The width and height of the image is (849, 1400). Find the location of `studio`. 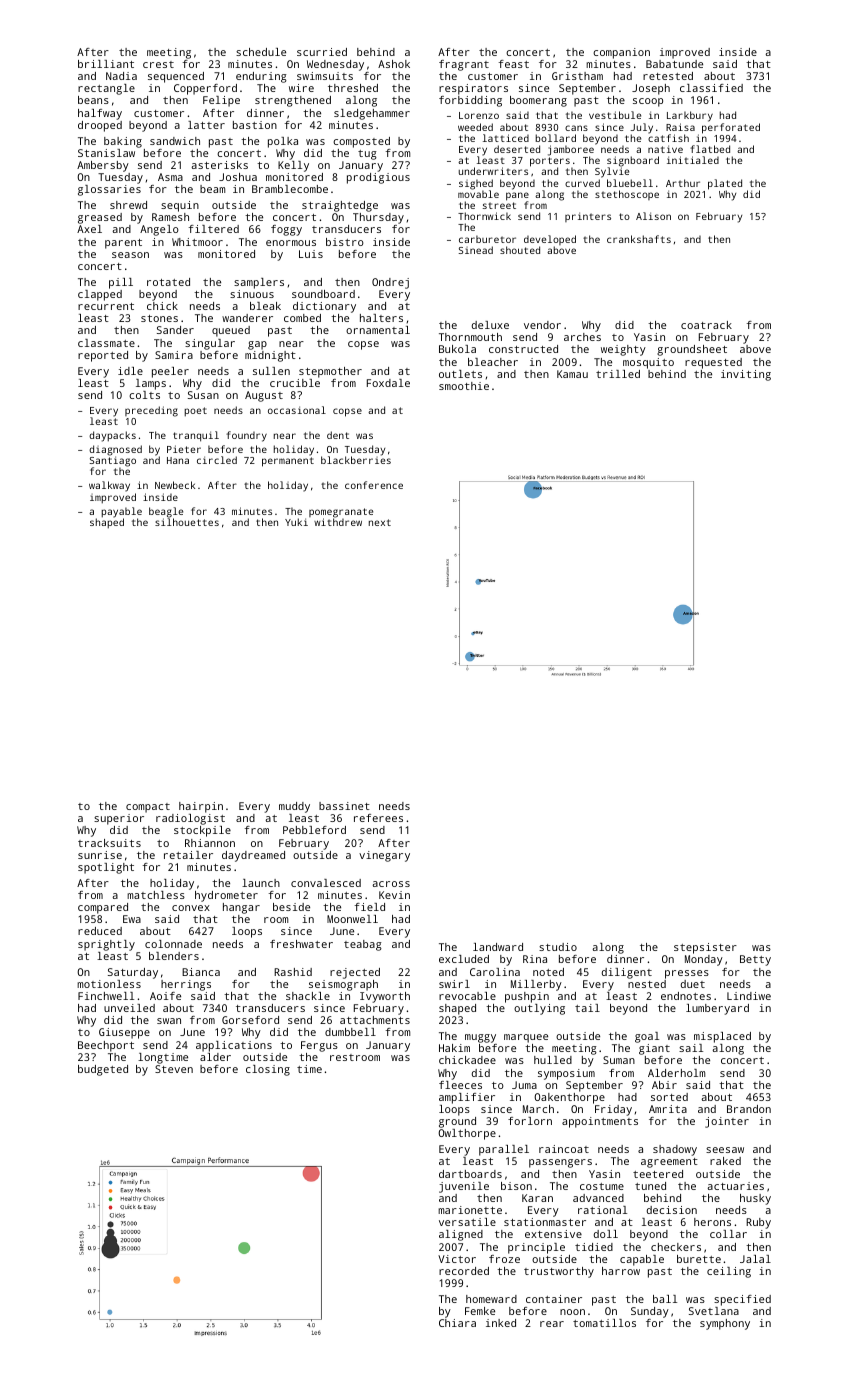

studio is located at coordinates (558, 947).
